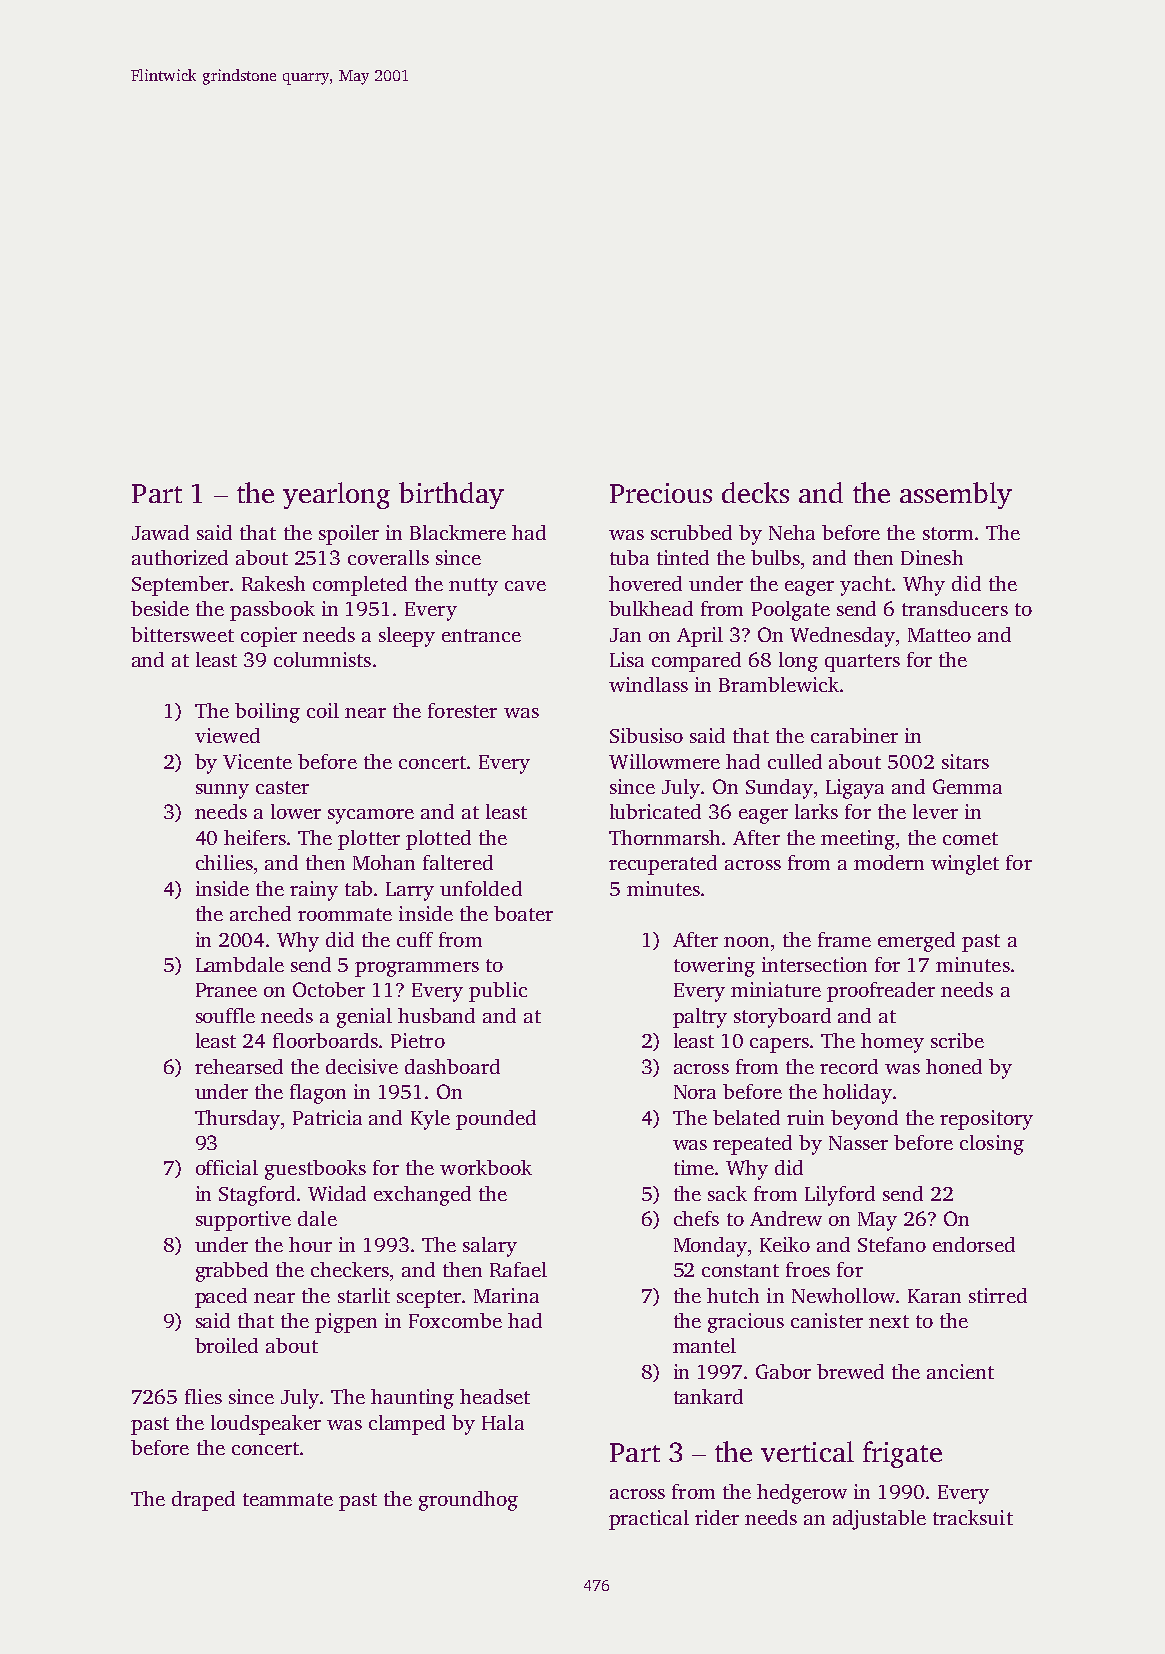 Image resolution: width=1165 pixels, height=1654 pixels. I want to click on Thornmarsh, so click(664, 837).
